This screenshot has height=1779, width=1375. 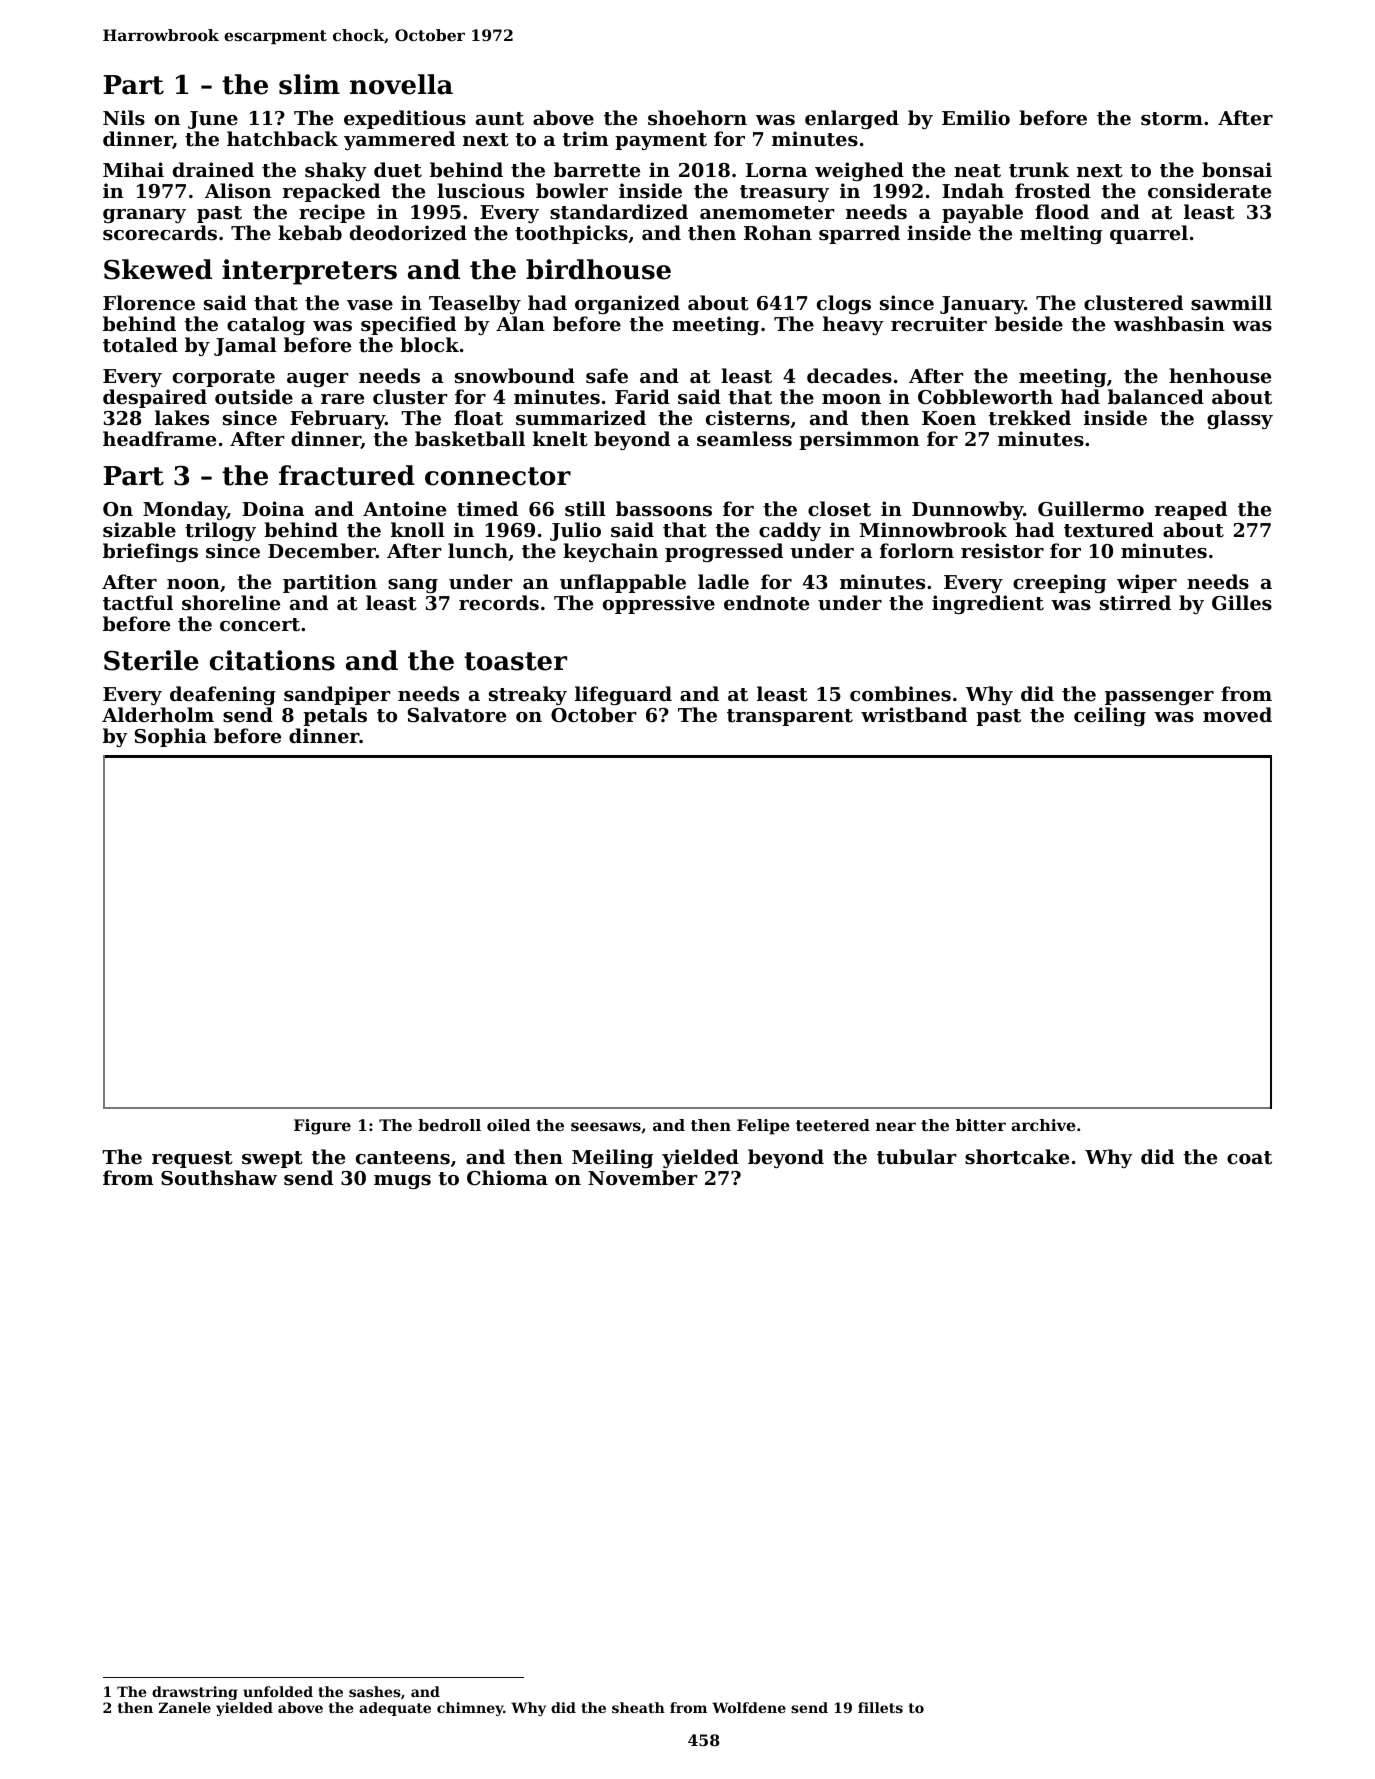 I want to click on Sophia, so click(x=171, y=737).
